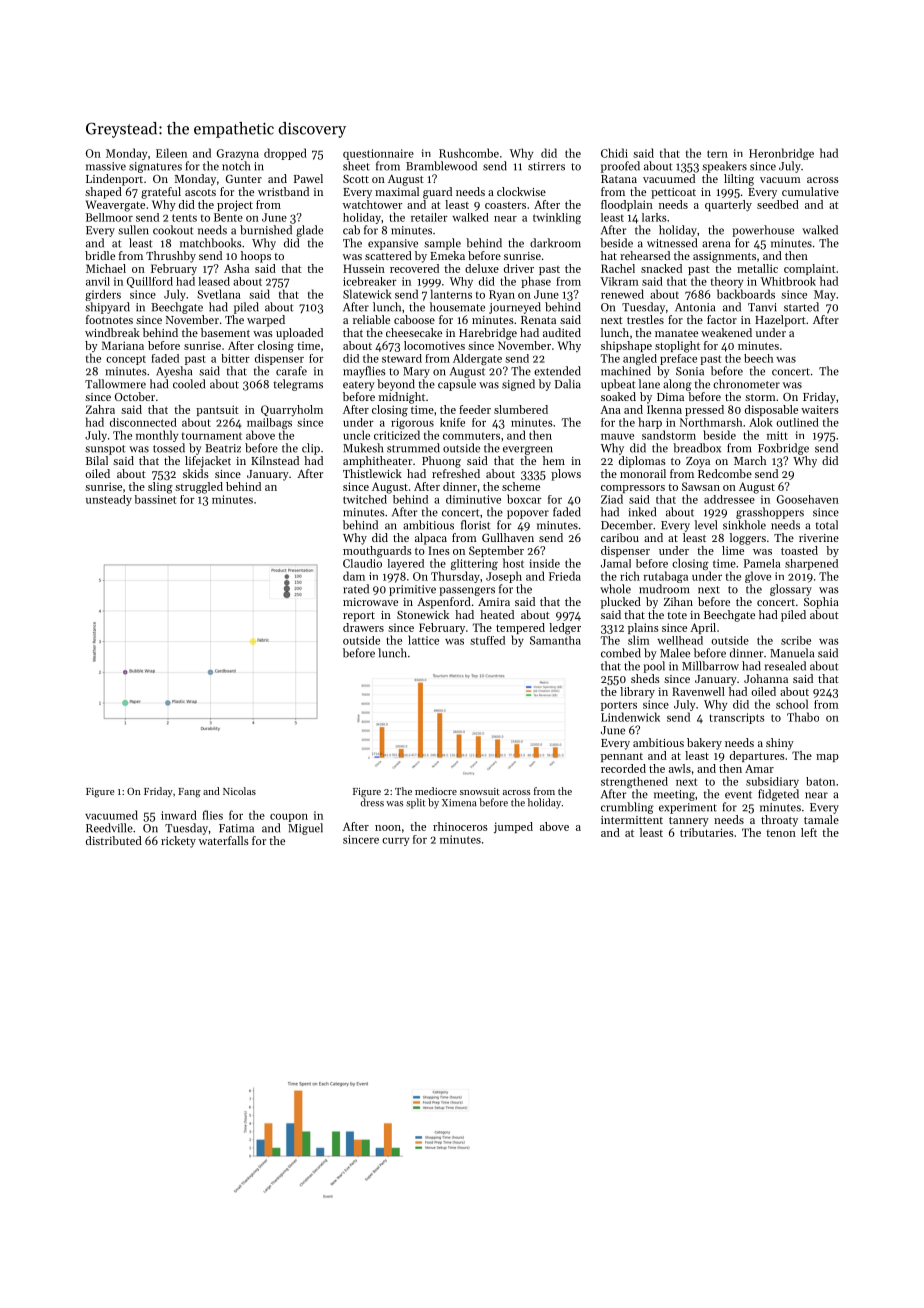 The width and height of the screenshot is (924, 1308). Describe the element at coordinates (725, 473) in the screenshot. I see `Redcombe` at that location.
